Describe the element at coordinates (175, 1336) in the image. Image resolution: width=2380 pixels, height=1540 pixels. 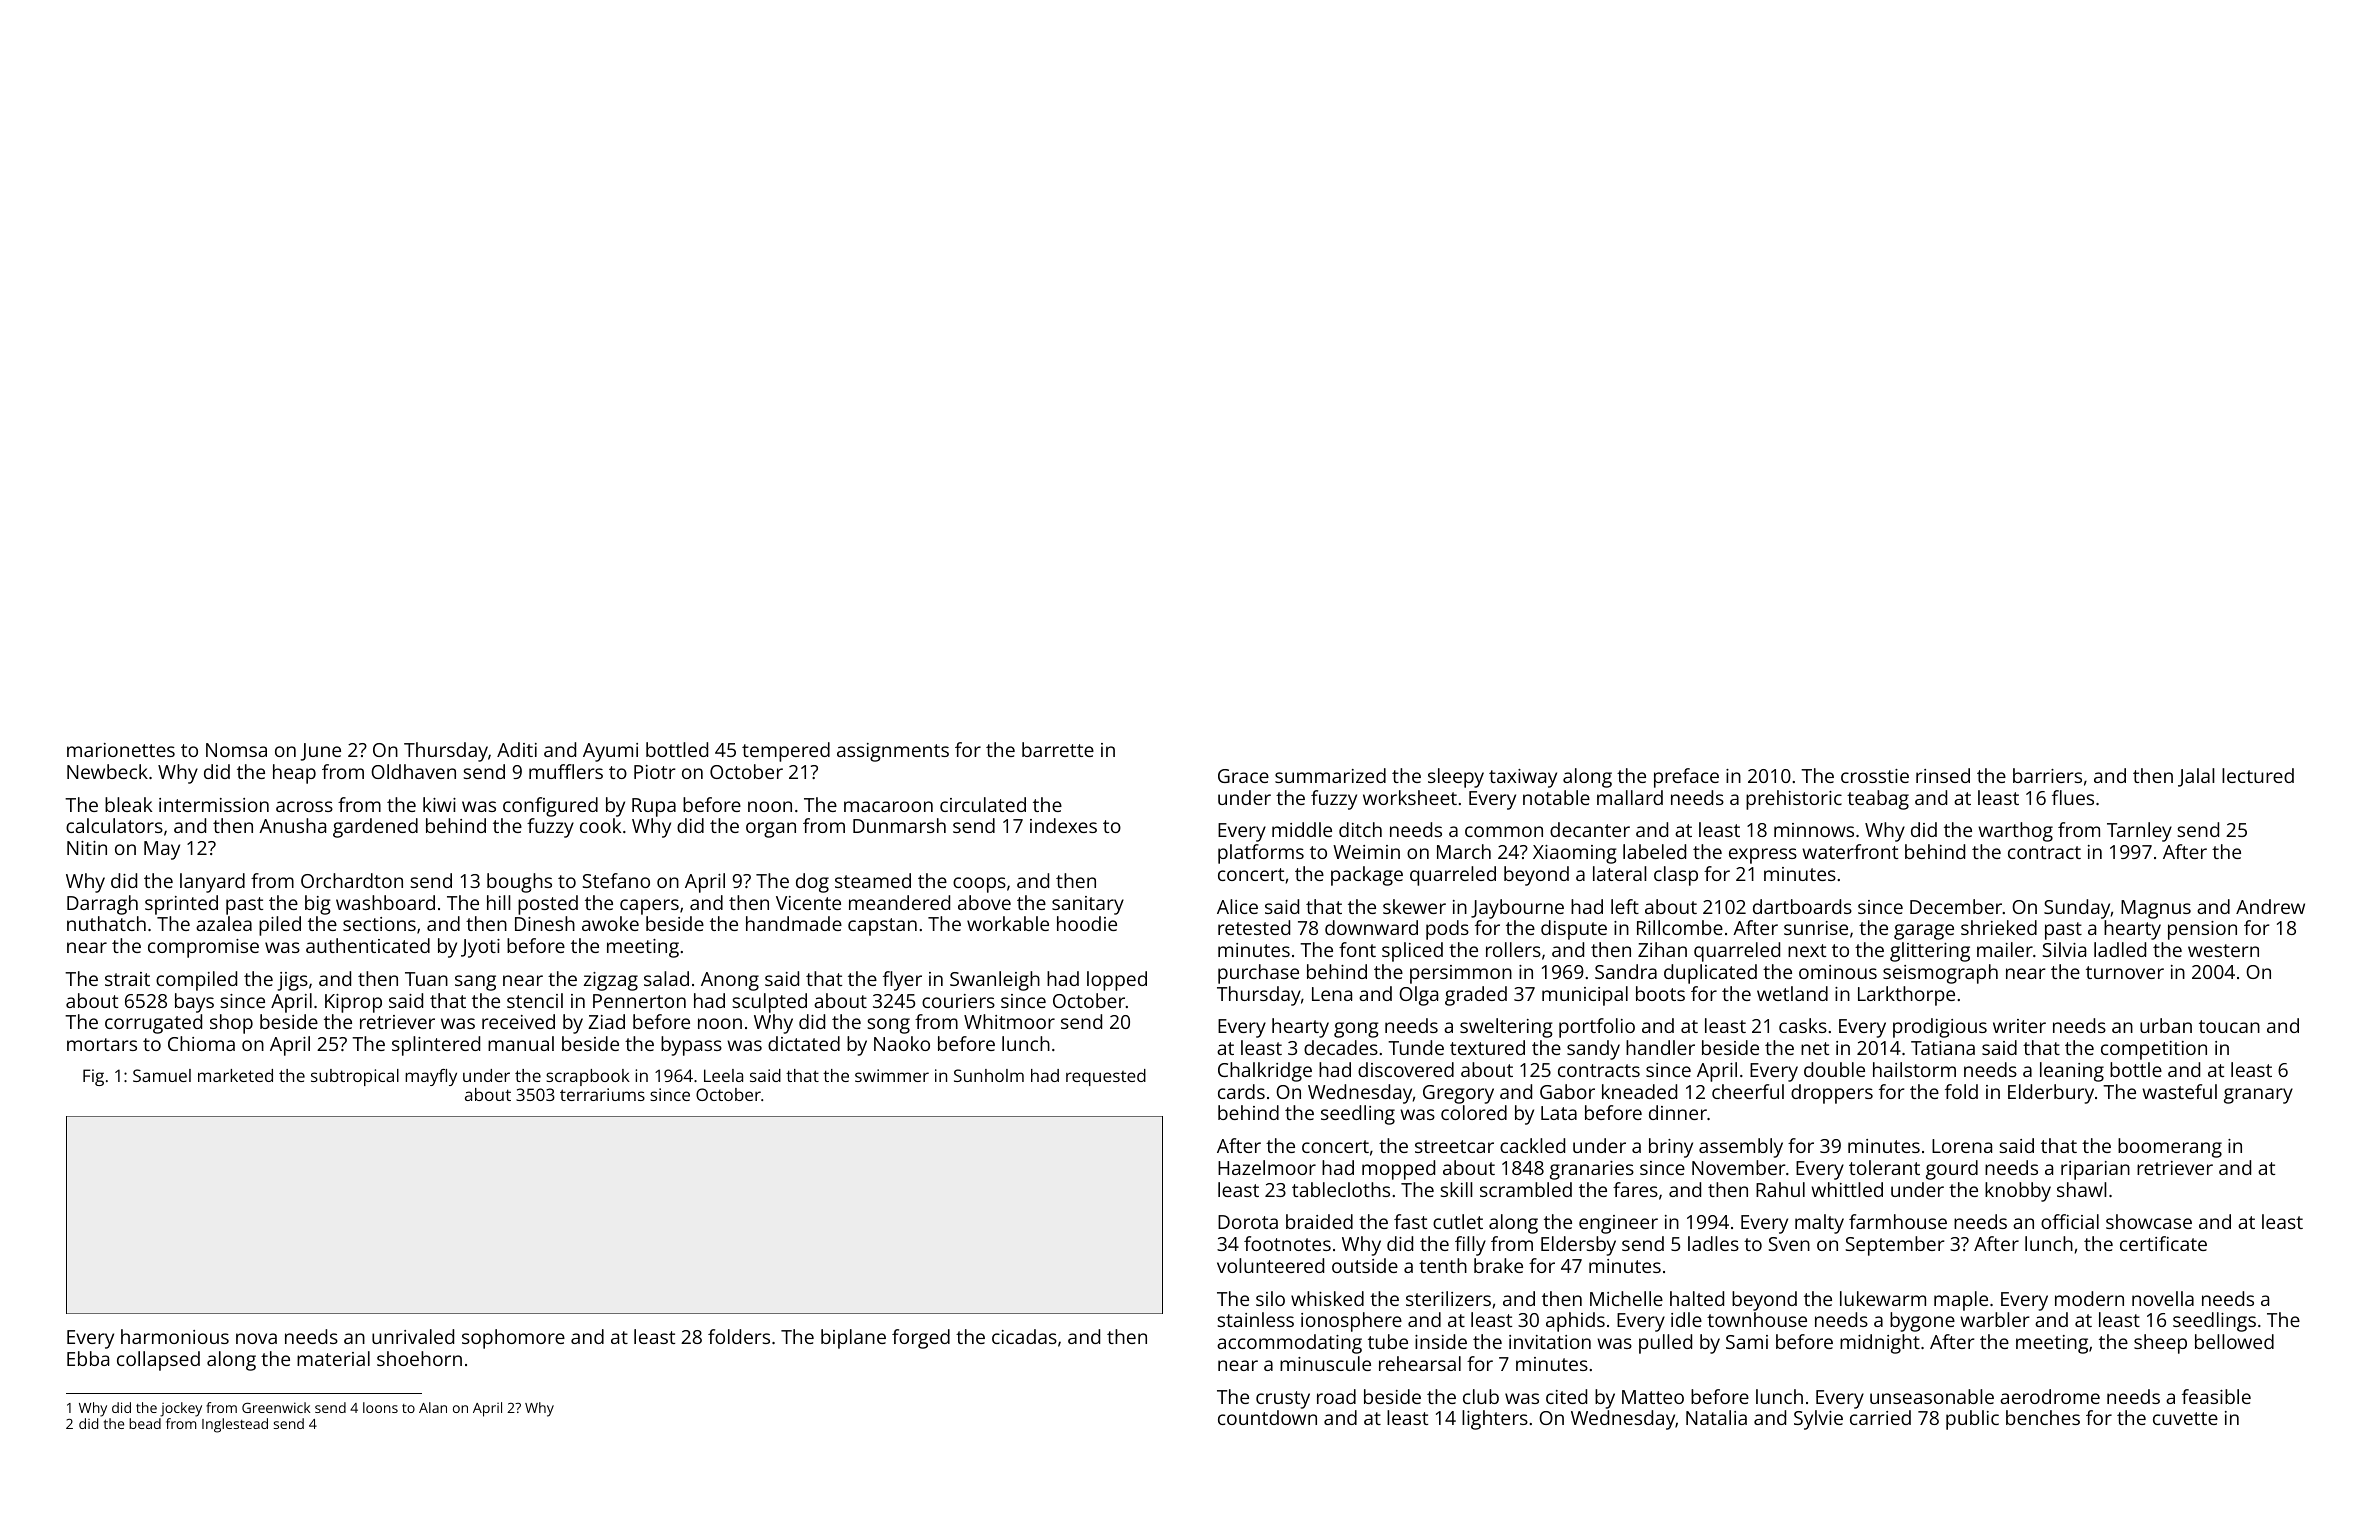
I see `harmonious` at that location.
